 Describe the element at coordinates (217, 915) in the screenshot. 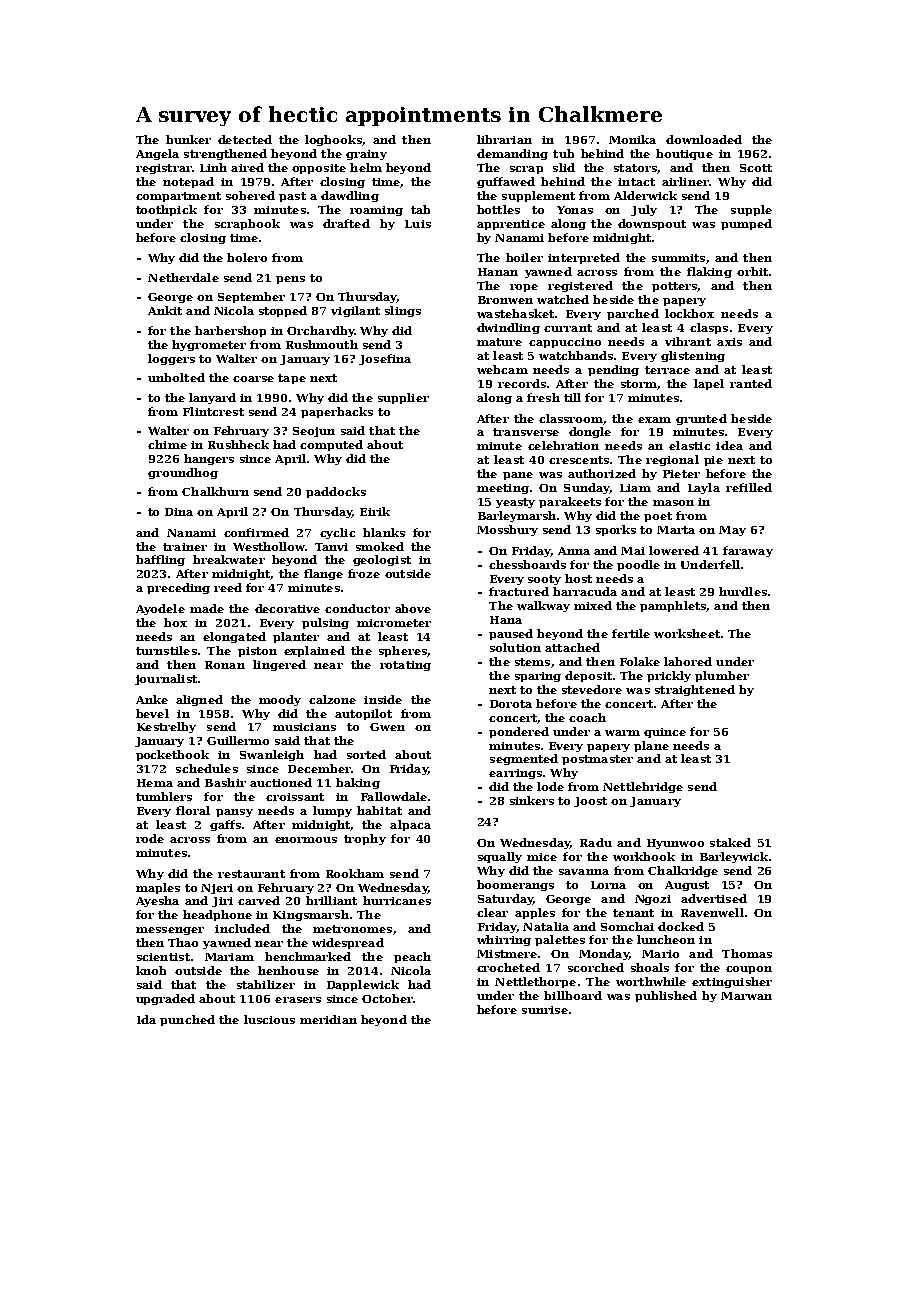

I see `headphone` at that location.
